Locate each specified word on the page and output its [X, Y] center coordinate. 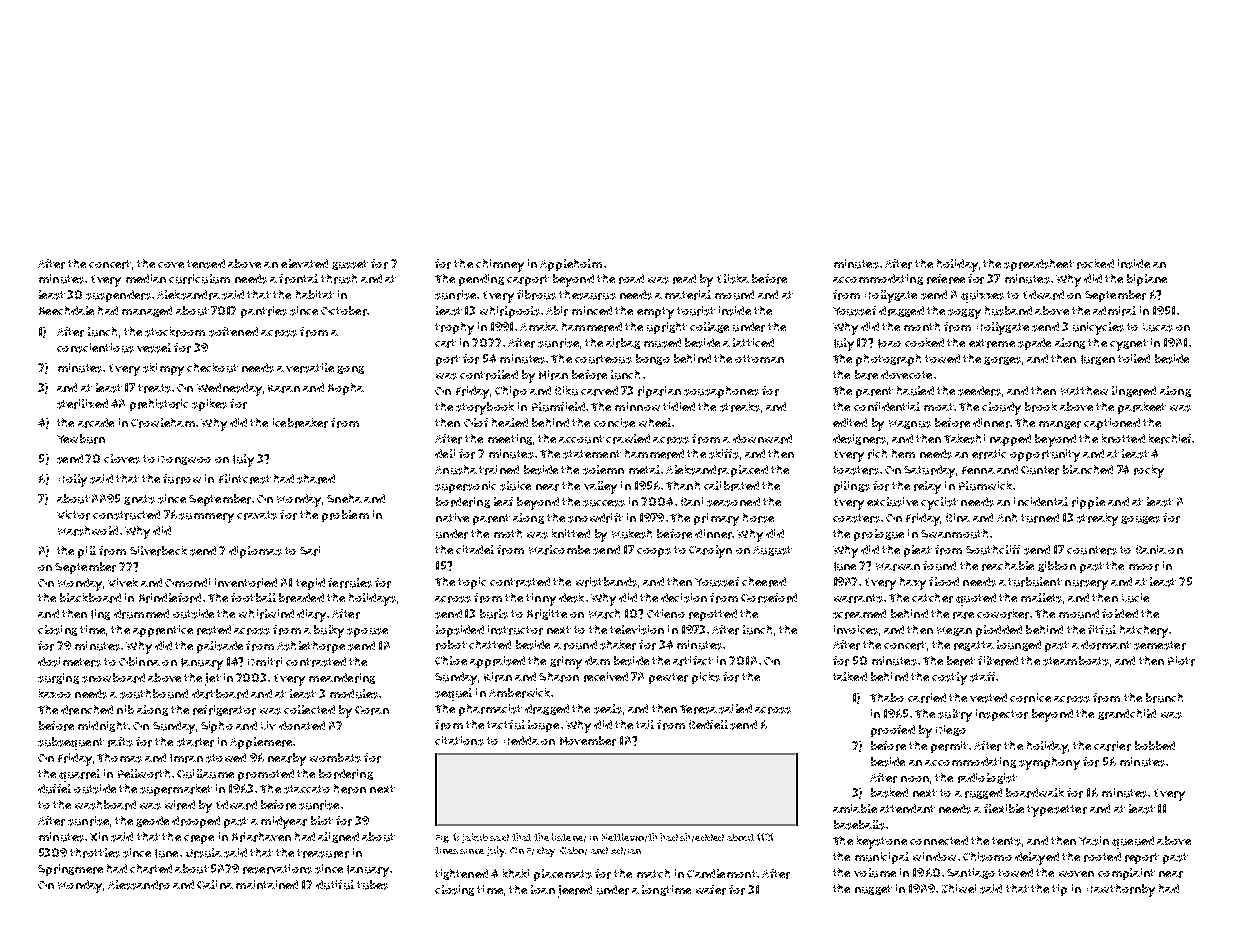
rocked [1095, 264]
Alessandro [139, 885]
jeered [575, 891]
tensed [206, 264]
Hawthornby [1121, 890]
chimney [500, 265]
